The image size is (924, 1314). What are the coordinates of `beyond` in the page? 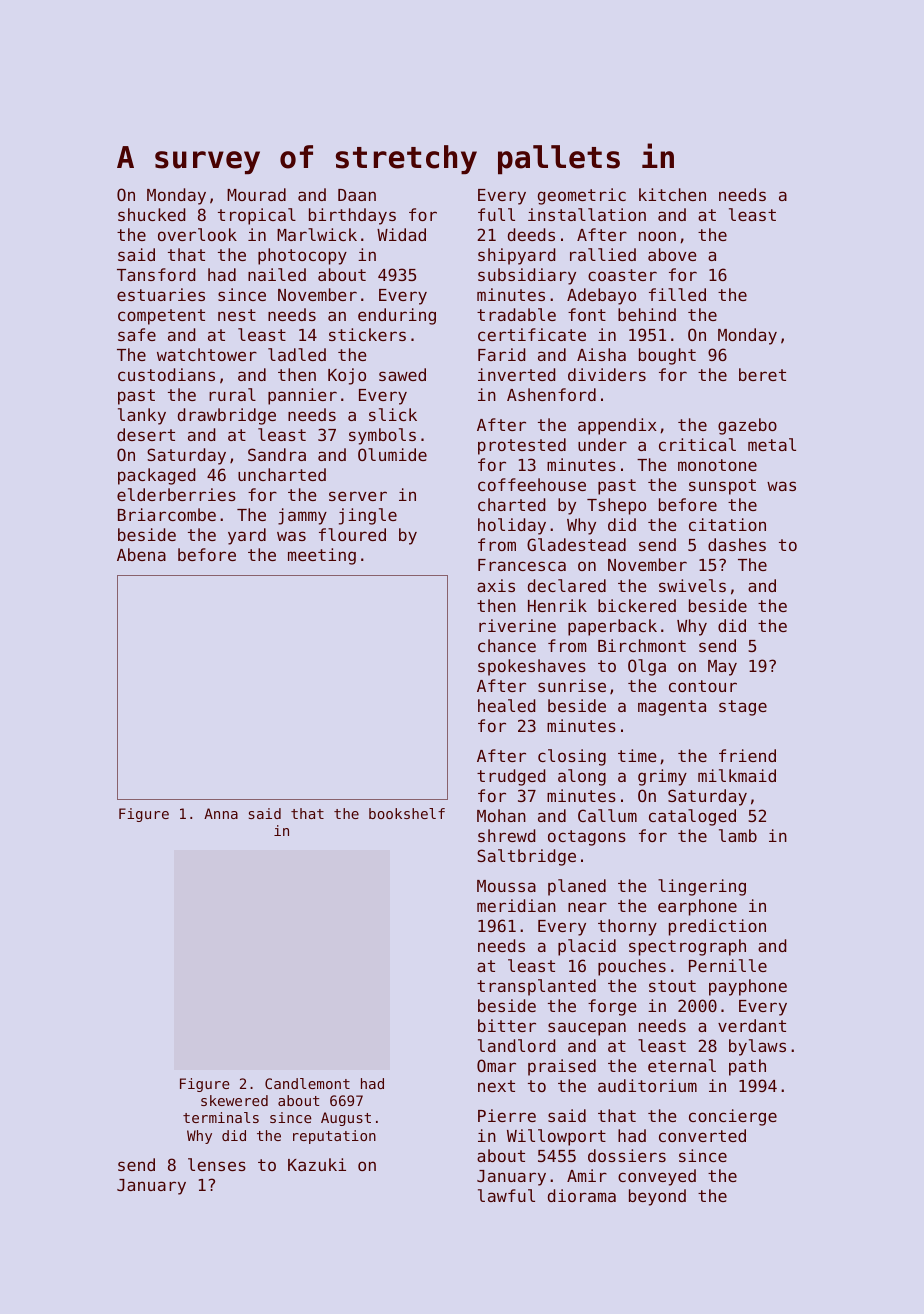 It's located at (657, 1197).
